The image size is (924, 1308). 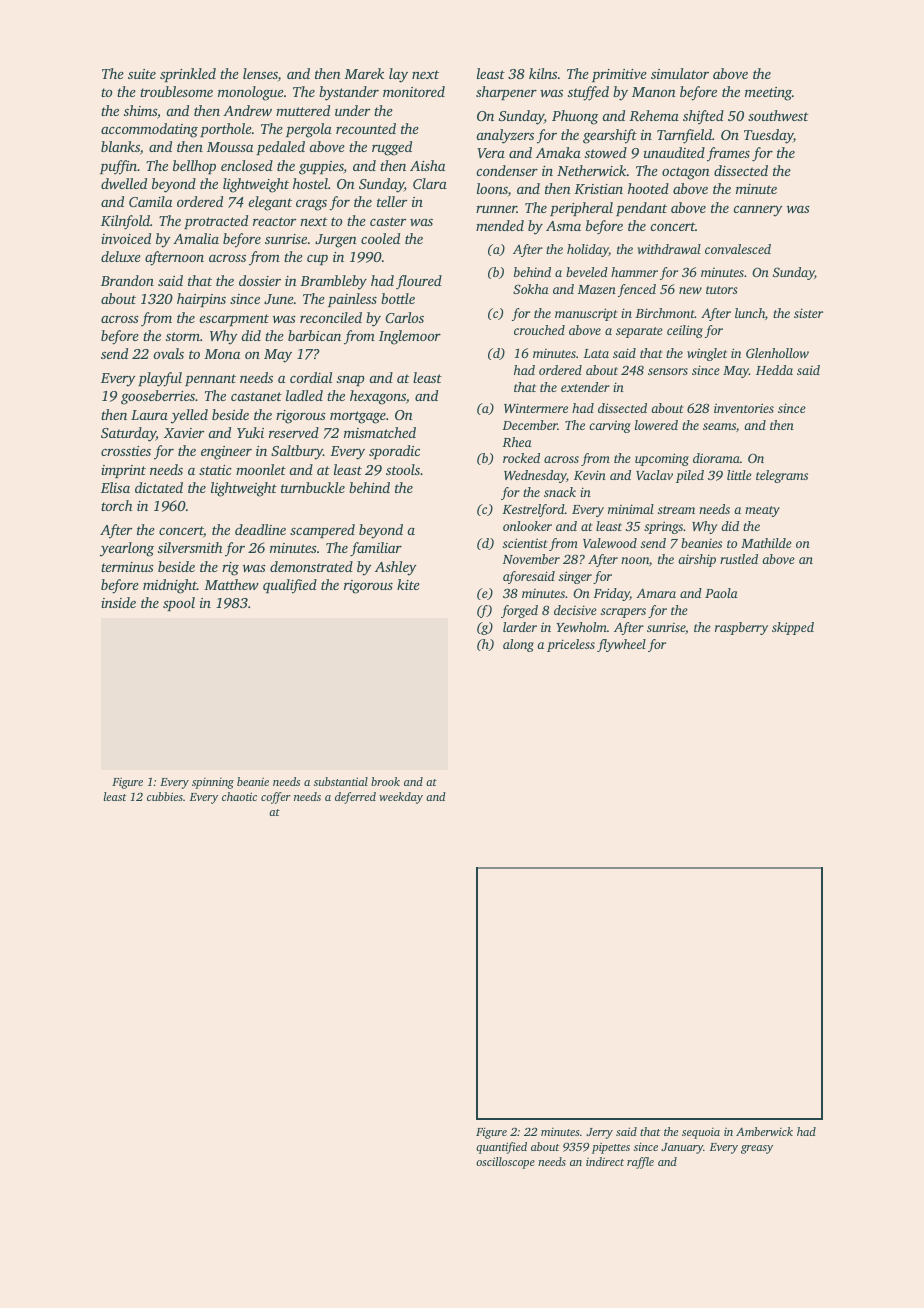 What do you see at coordinates (519, 611) in the screenshot?
I see `forged` at bounding box center [519, 611].
